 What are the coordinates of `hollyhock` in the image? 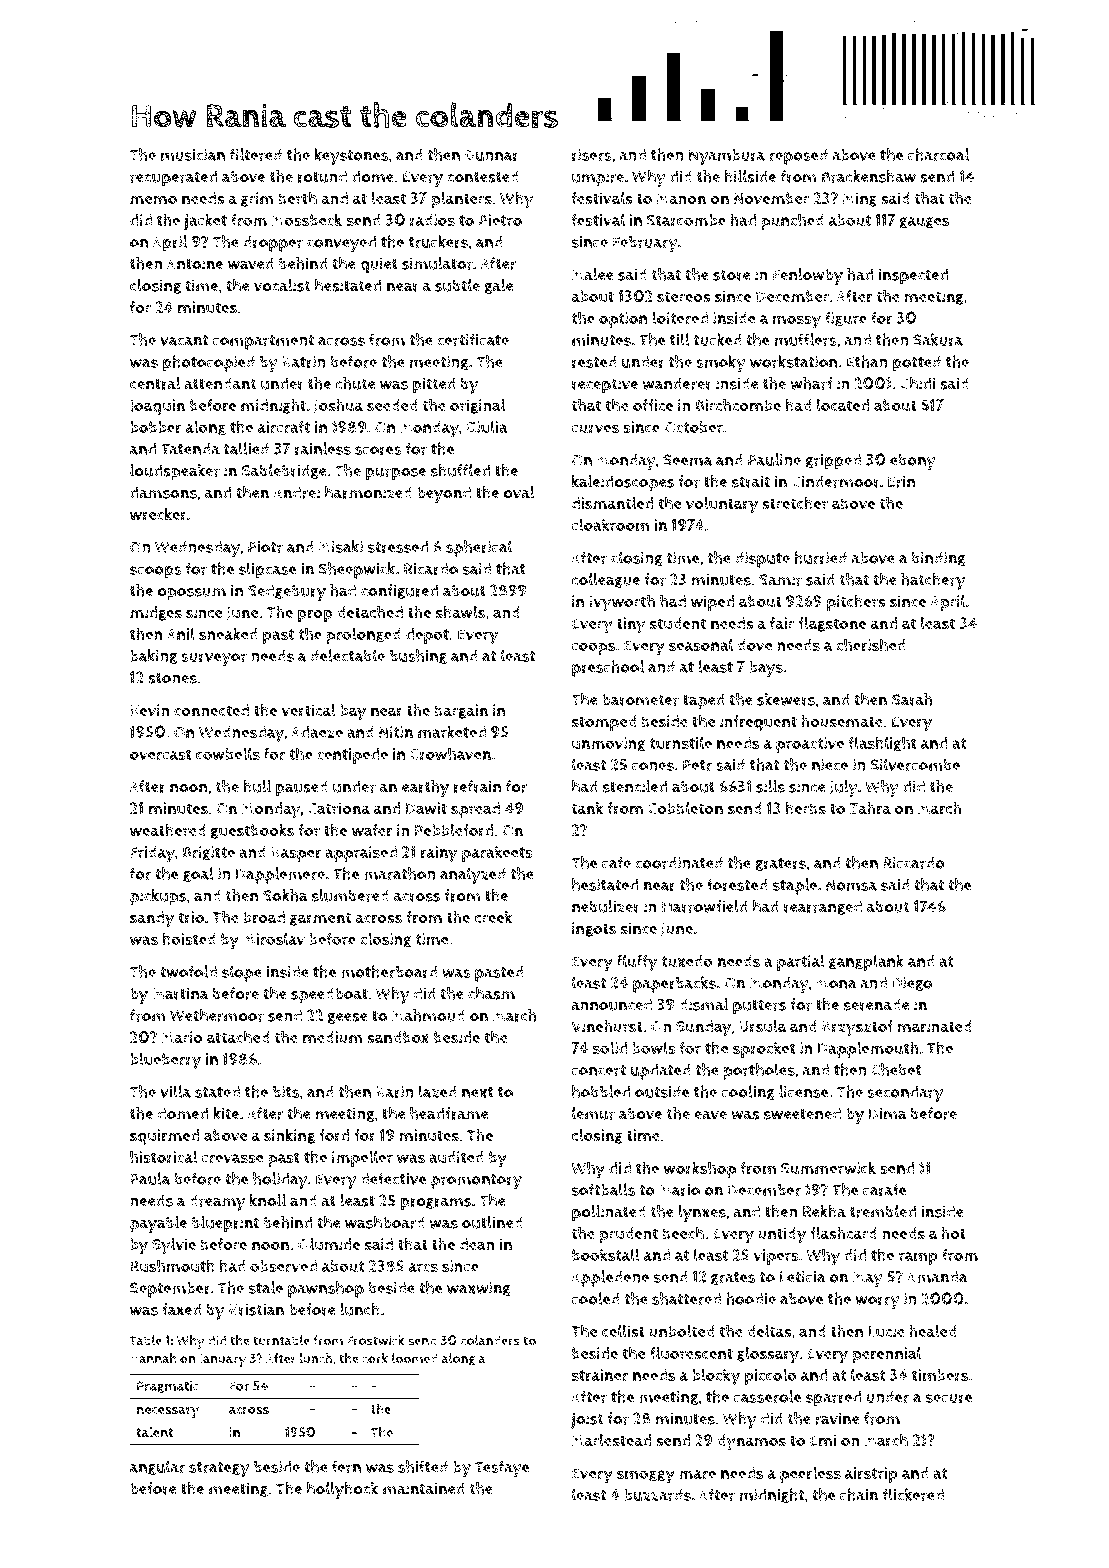 It's located at (342, 1490).
